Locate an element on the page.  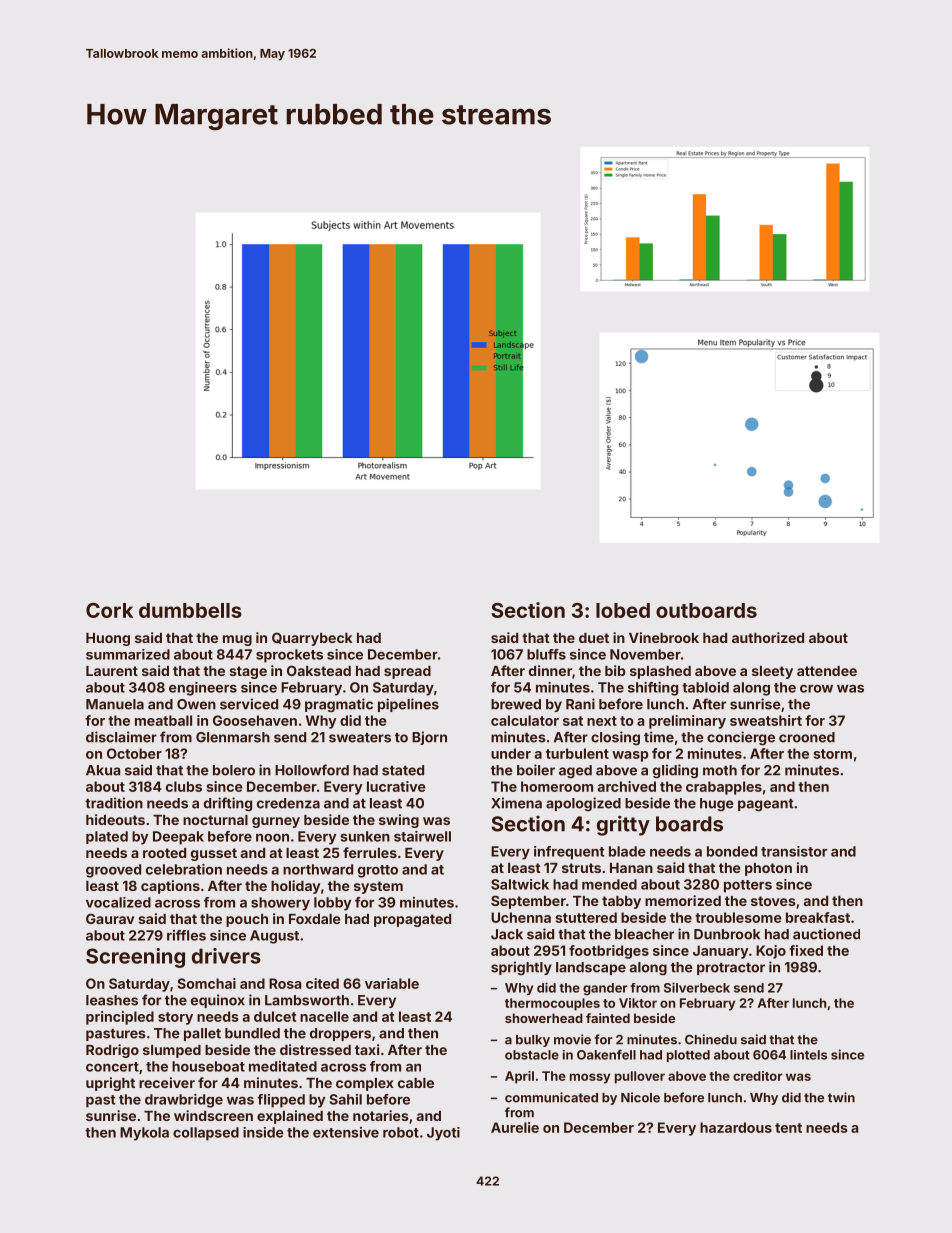
twin is located at coordinates (841, 1097).
